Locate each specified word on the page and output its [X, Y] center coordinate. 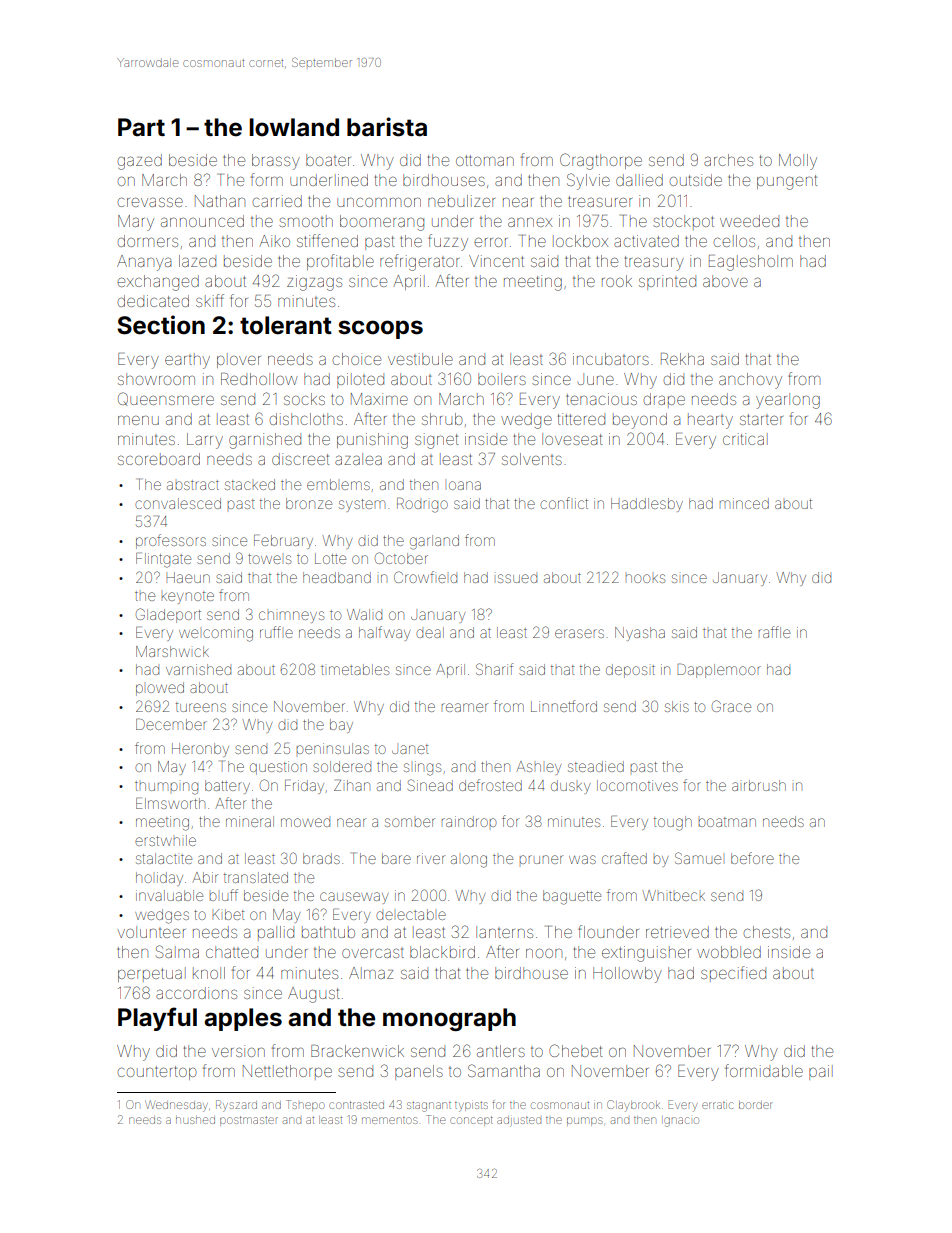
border [756, 1105]
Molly [798, 162]
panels [419, 1072]
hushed [195, 1120]
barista [387, 127]
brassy [276, 162]
